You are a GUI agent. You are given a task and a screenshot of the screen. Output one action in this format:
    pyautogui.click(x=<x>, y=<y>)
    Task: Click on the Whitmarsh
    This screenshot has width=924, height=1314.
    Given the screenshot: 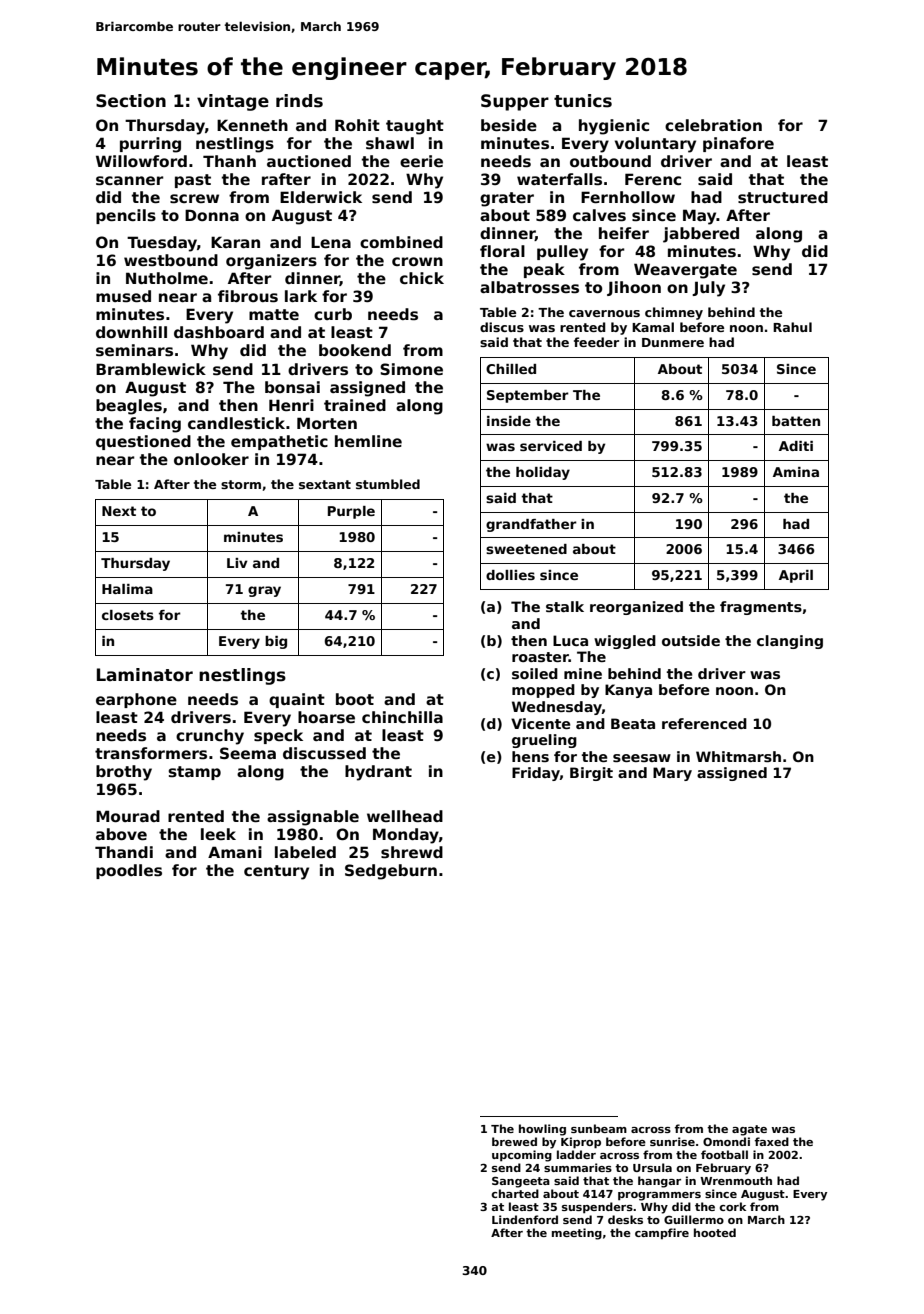 What is the action you would take?
    pyautogui.click(x=738, y=756)
